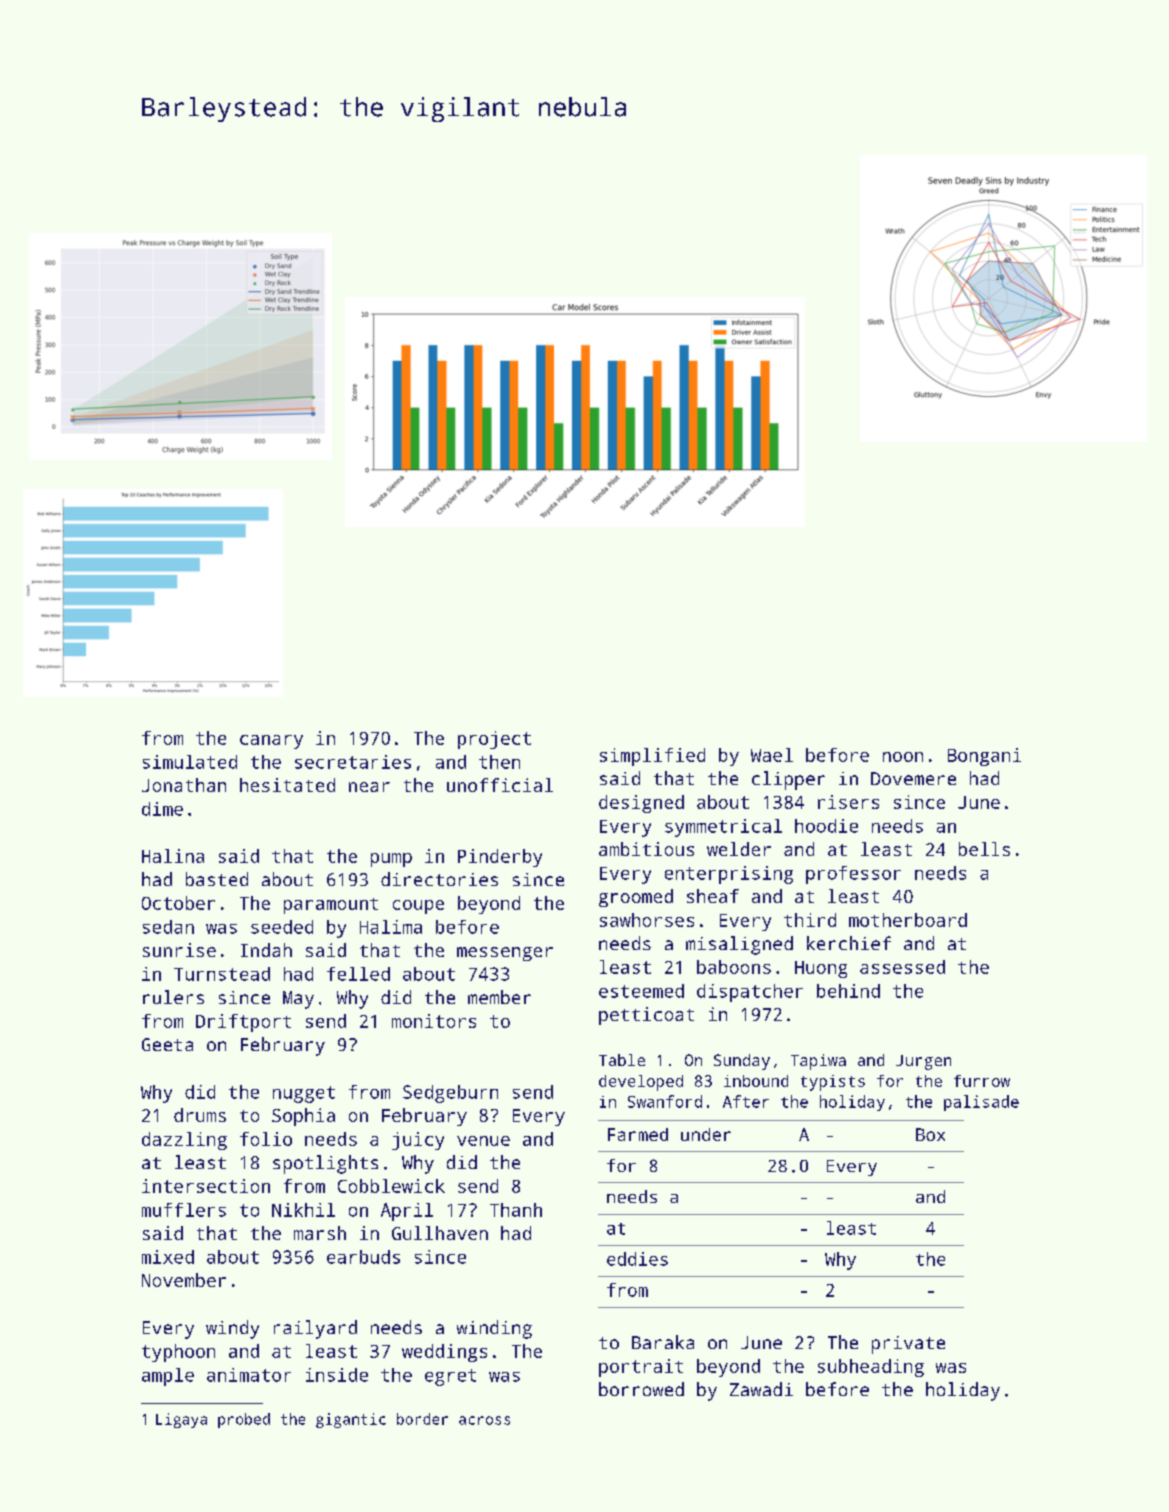 This image has width=1169, height=1512. I want to click on eddies, so click(637, 1259).
